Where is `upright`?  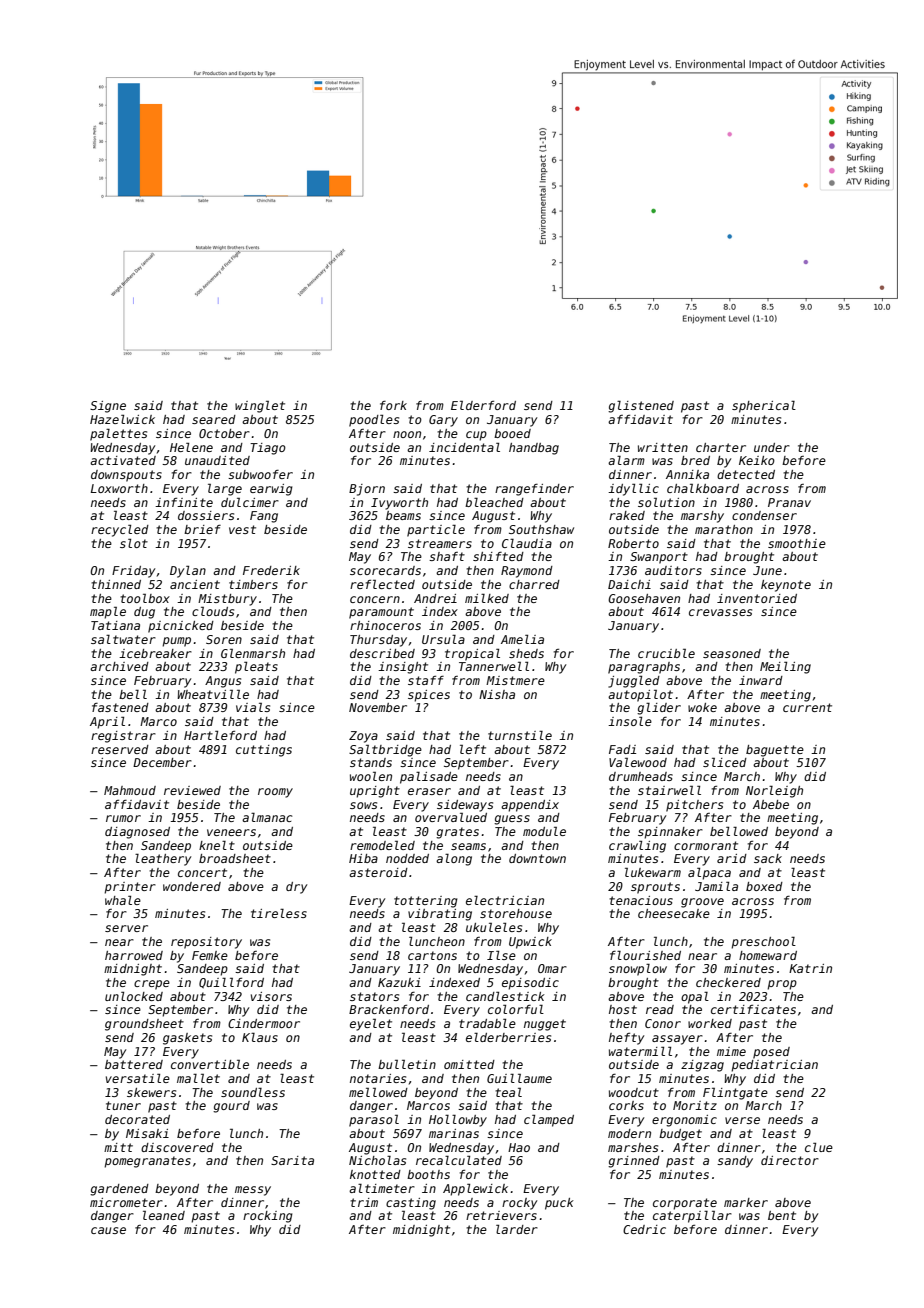
upright is located at coordinates (375, 792).
